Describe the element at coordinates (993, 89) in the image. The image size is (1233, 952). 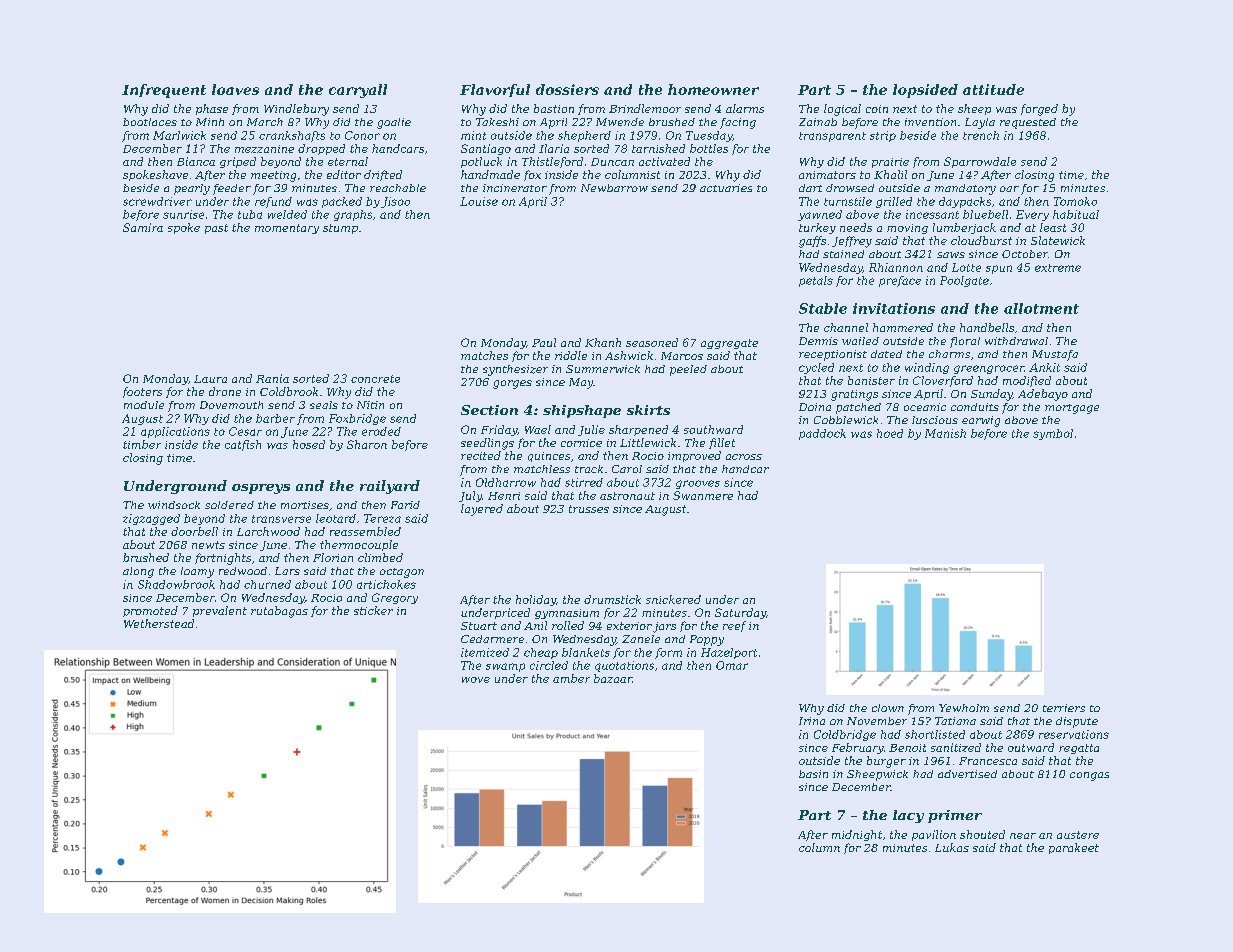
I see `attitude` at that location.
